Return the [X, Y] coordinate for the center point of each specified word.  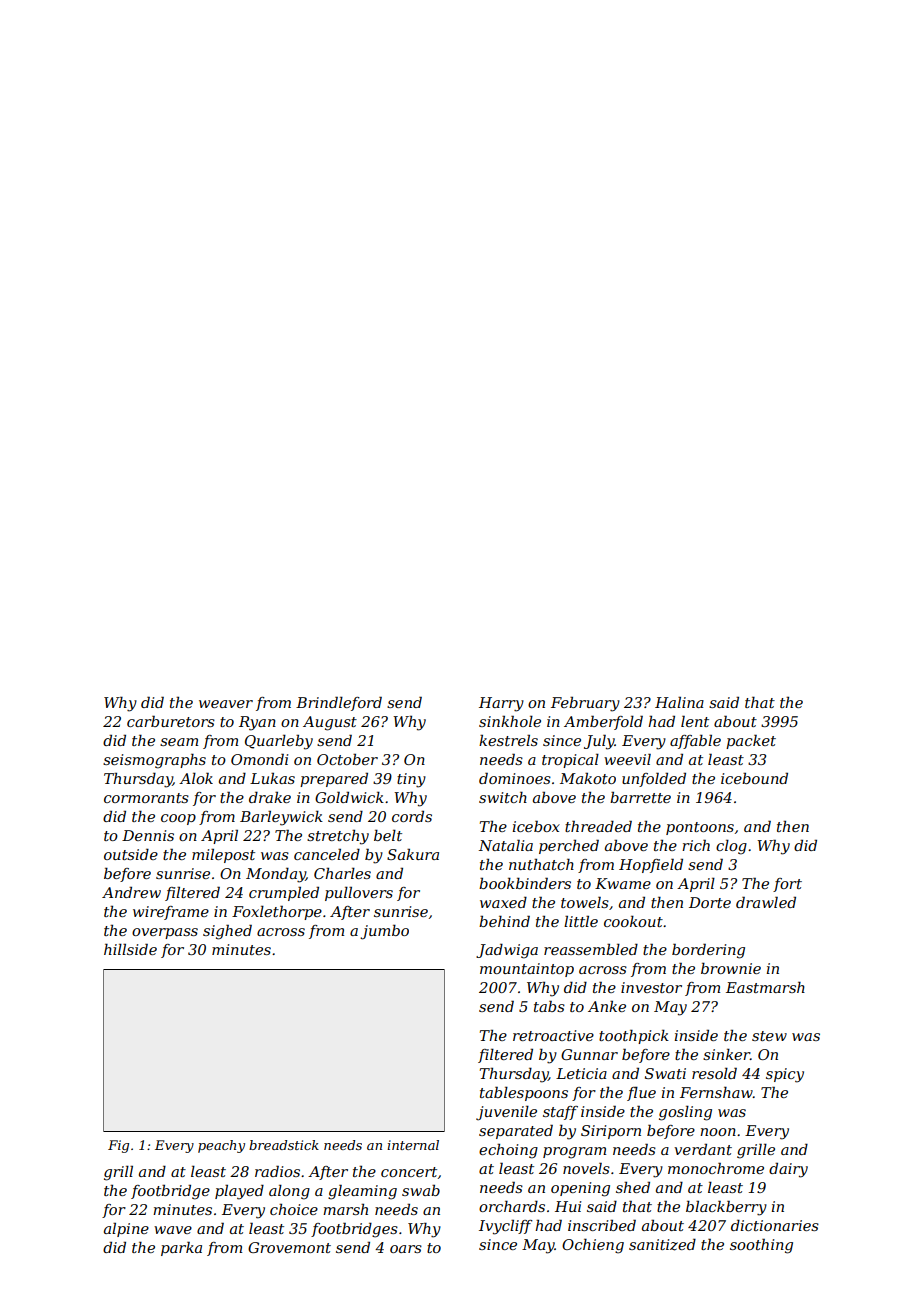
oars [406, 1249]
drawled [766, 902]
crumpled [284, 893]
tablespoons [524, 1093]
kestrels [508, 740]
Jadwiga [507, 951]
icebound [754, 778]
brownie [731, 968]
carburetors [171, 721]
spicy [785, 1075]
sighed [227, 932]
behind [504, 921]
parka [181, 1248]
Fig [118, 1146]
